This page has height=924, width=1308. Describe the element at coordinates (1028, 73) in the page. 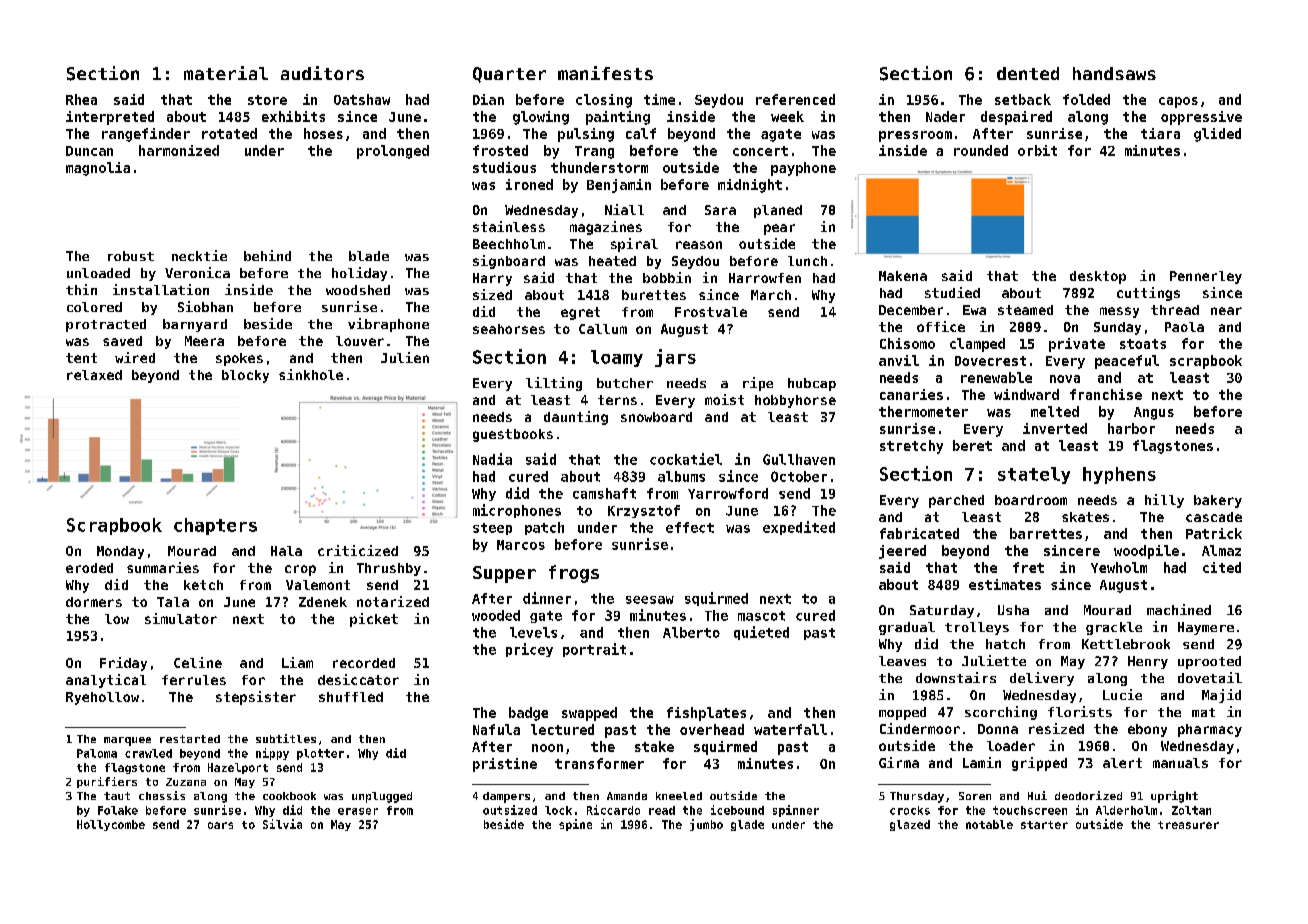

I see `dented` at that location.
